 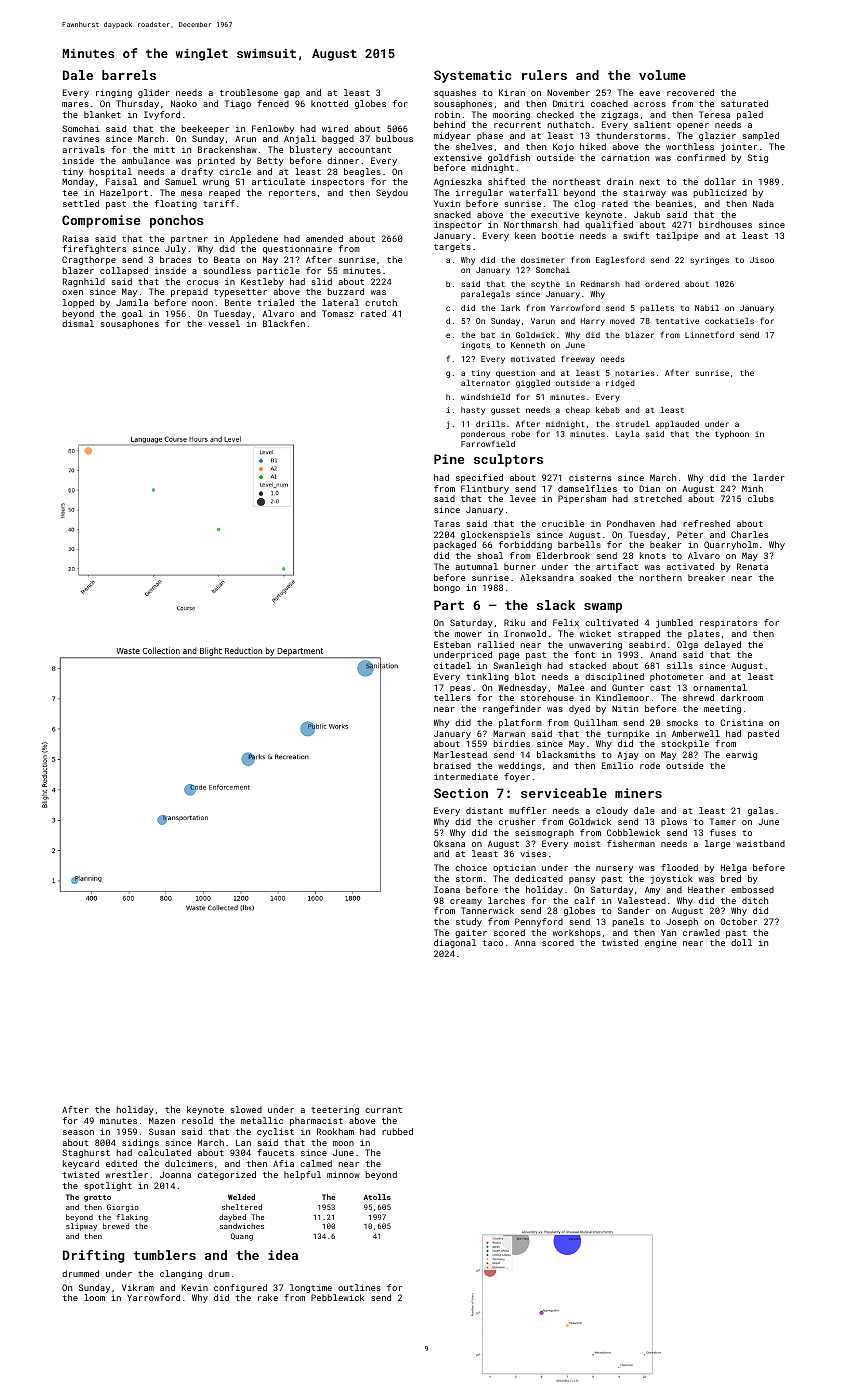 I want to click on season, so click(x=78, y=1132).
